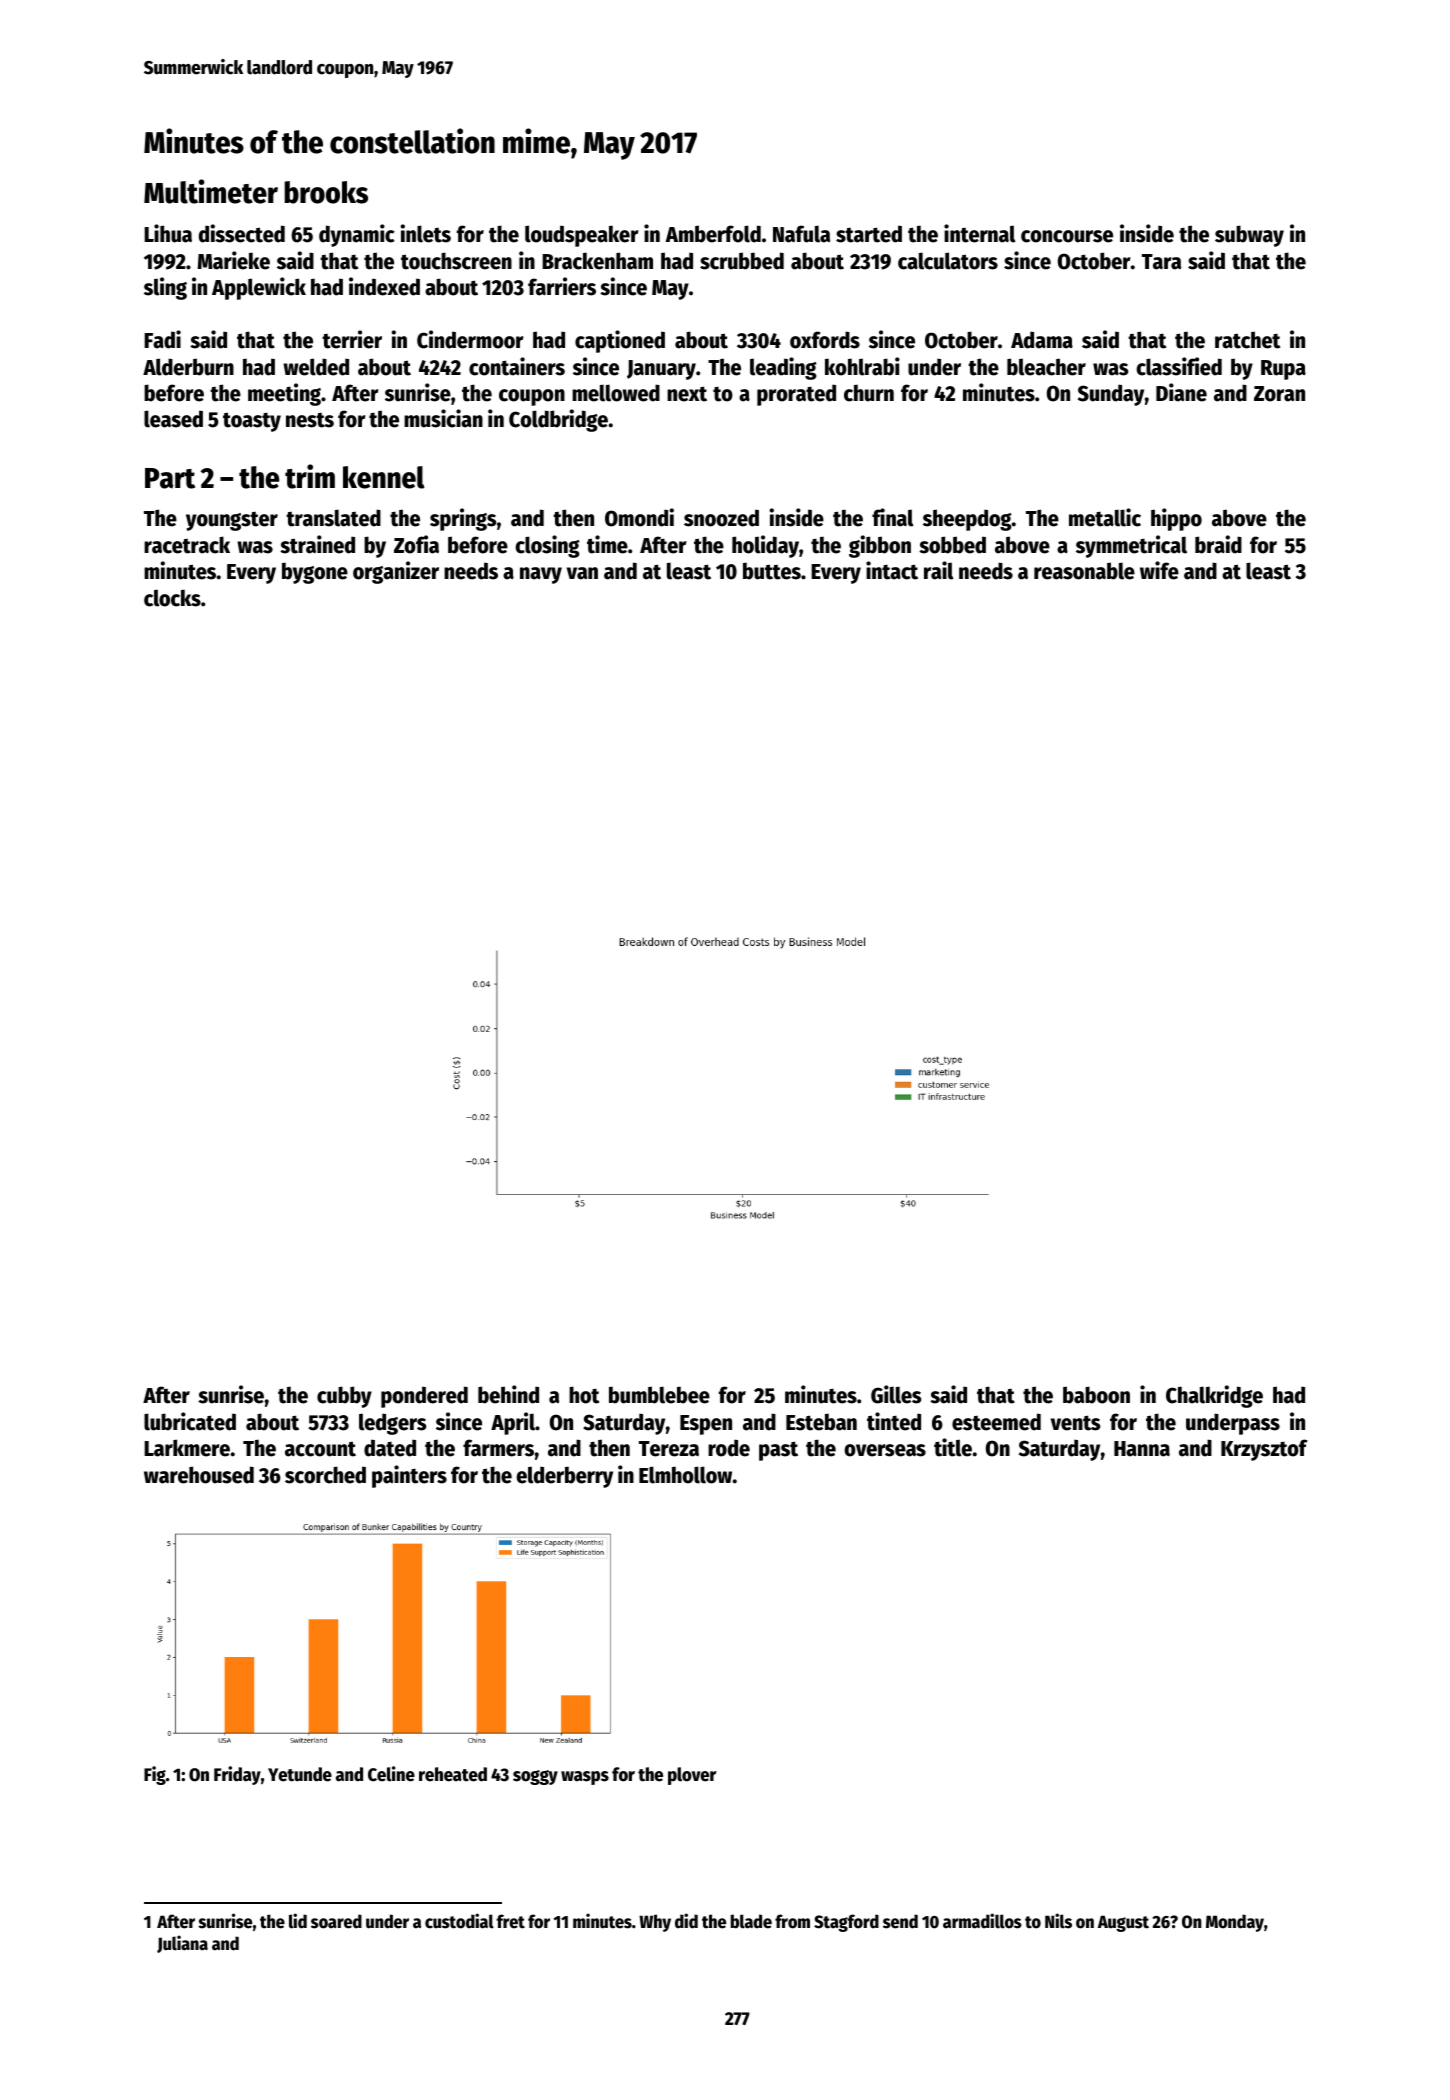 Image resolution: width=1450 pixels, height=2100 pixels. Describe the element at coordinates (772, 571) in the document. I see `buttes` at that location.
